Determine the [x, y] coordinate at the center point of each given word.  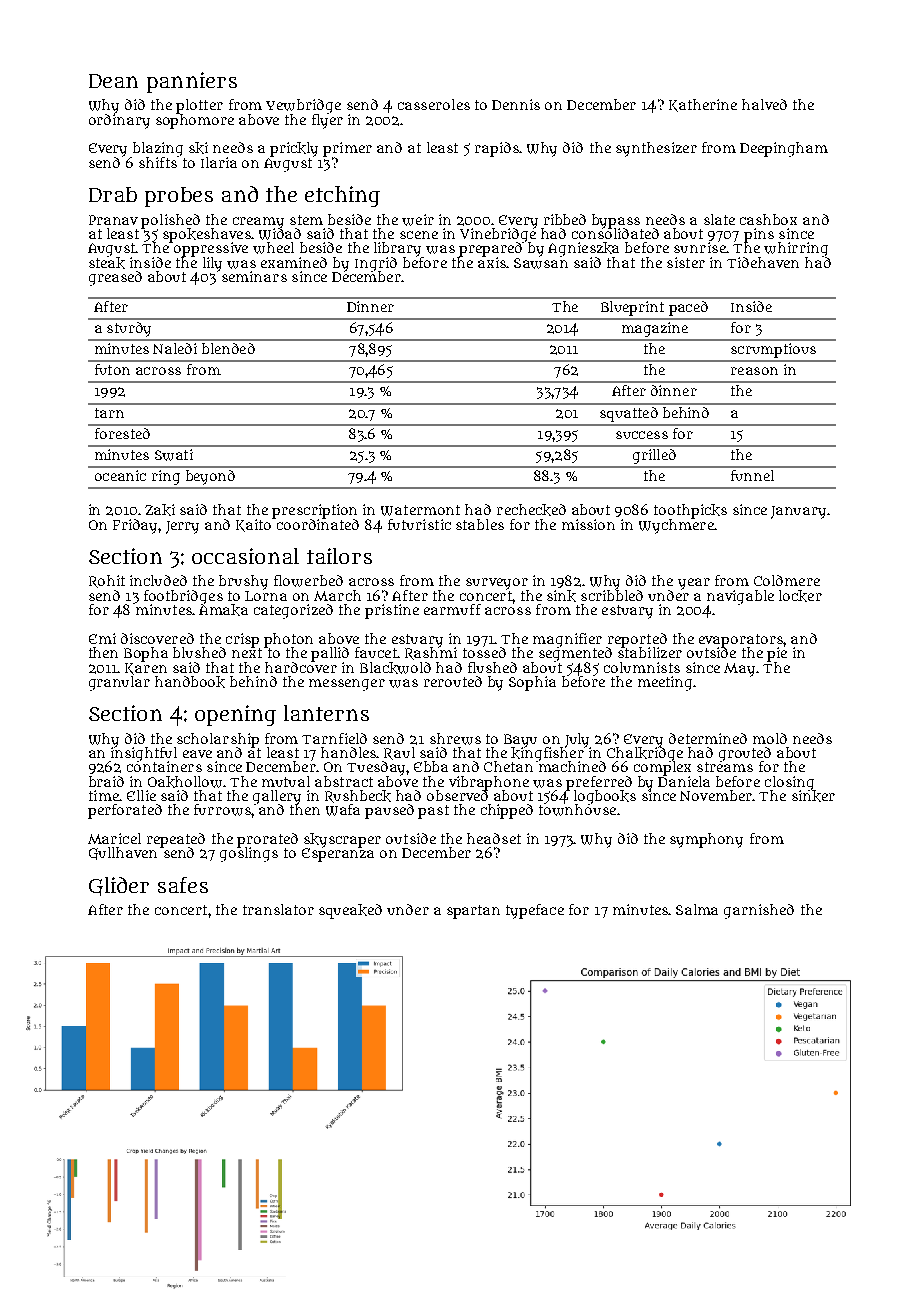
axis [492, 262]
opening [235, 715]
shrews [455, 739]
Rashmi [431, 653]
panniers [192, 82]
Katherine [703, 105]
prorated [267, 840]
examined [294, 262]
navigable [740, 597]
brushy [243, 582]
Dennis [516, 104]
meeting [665, 683]
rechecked [531, 510]
